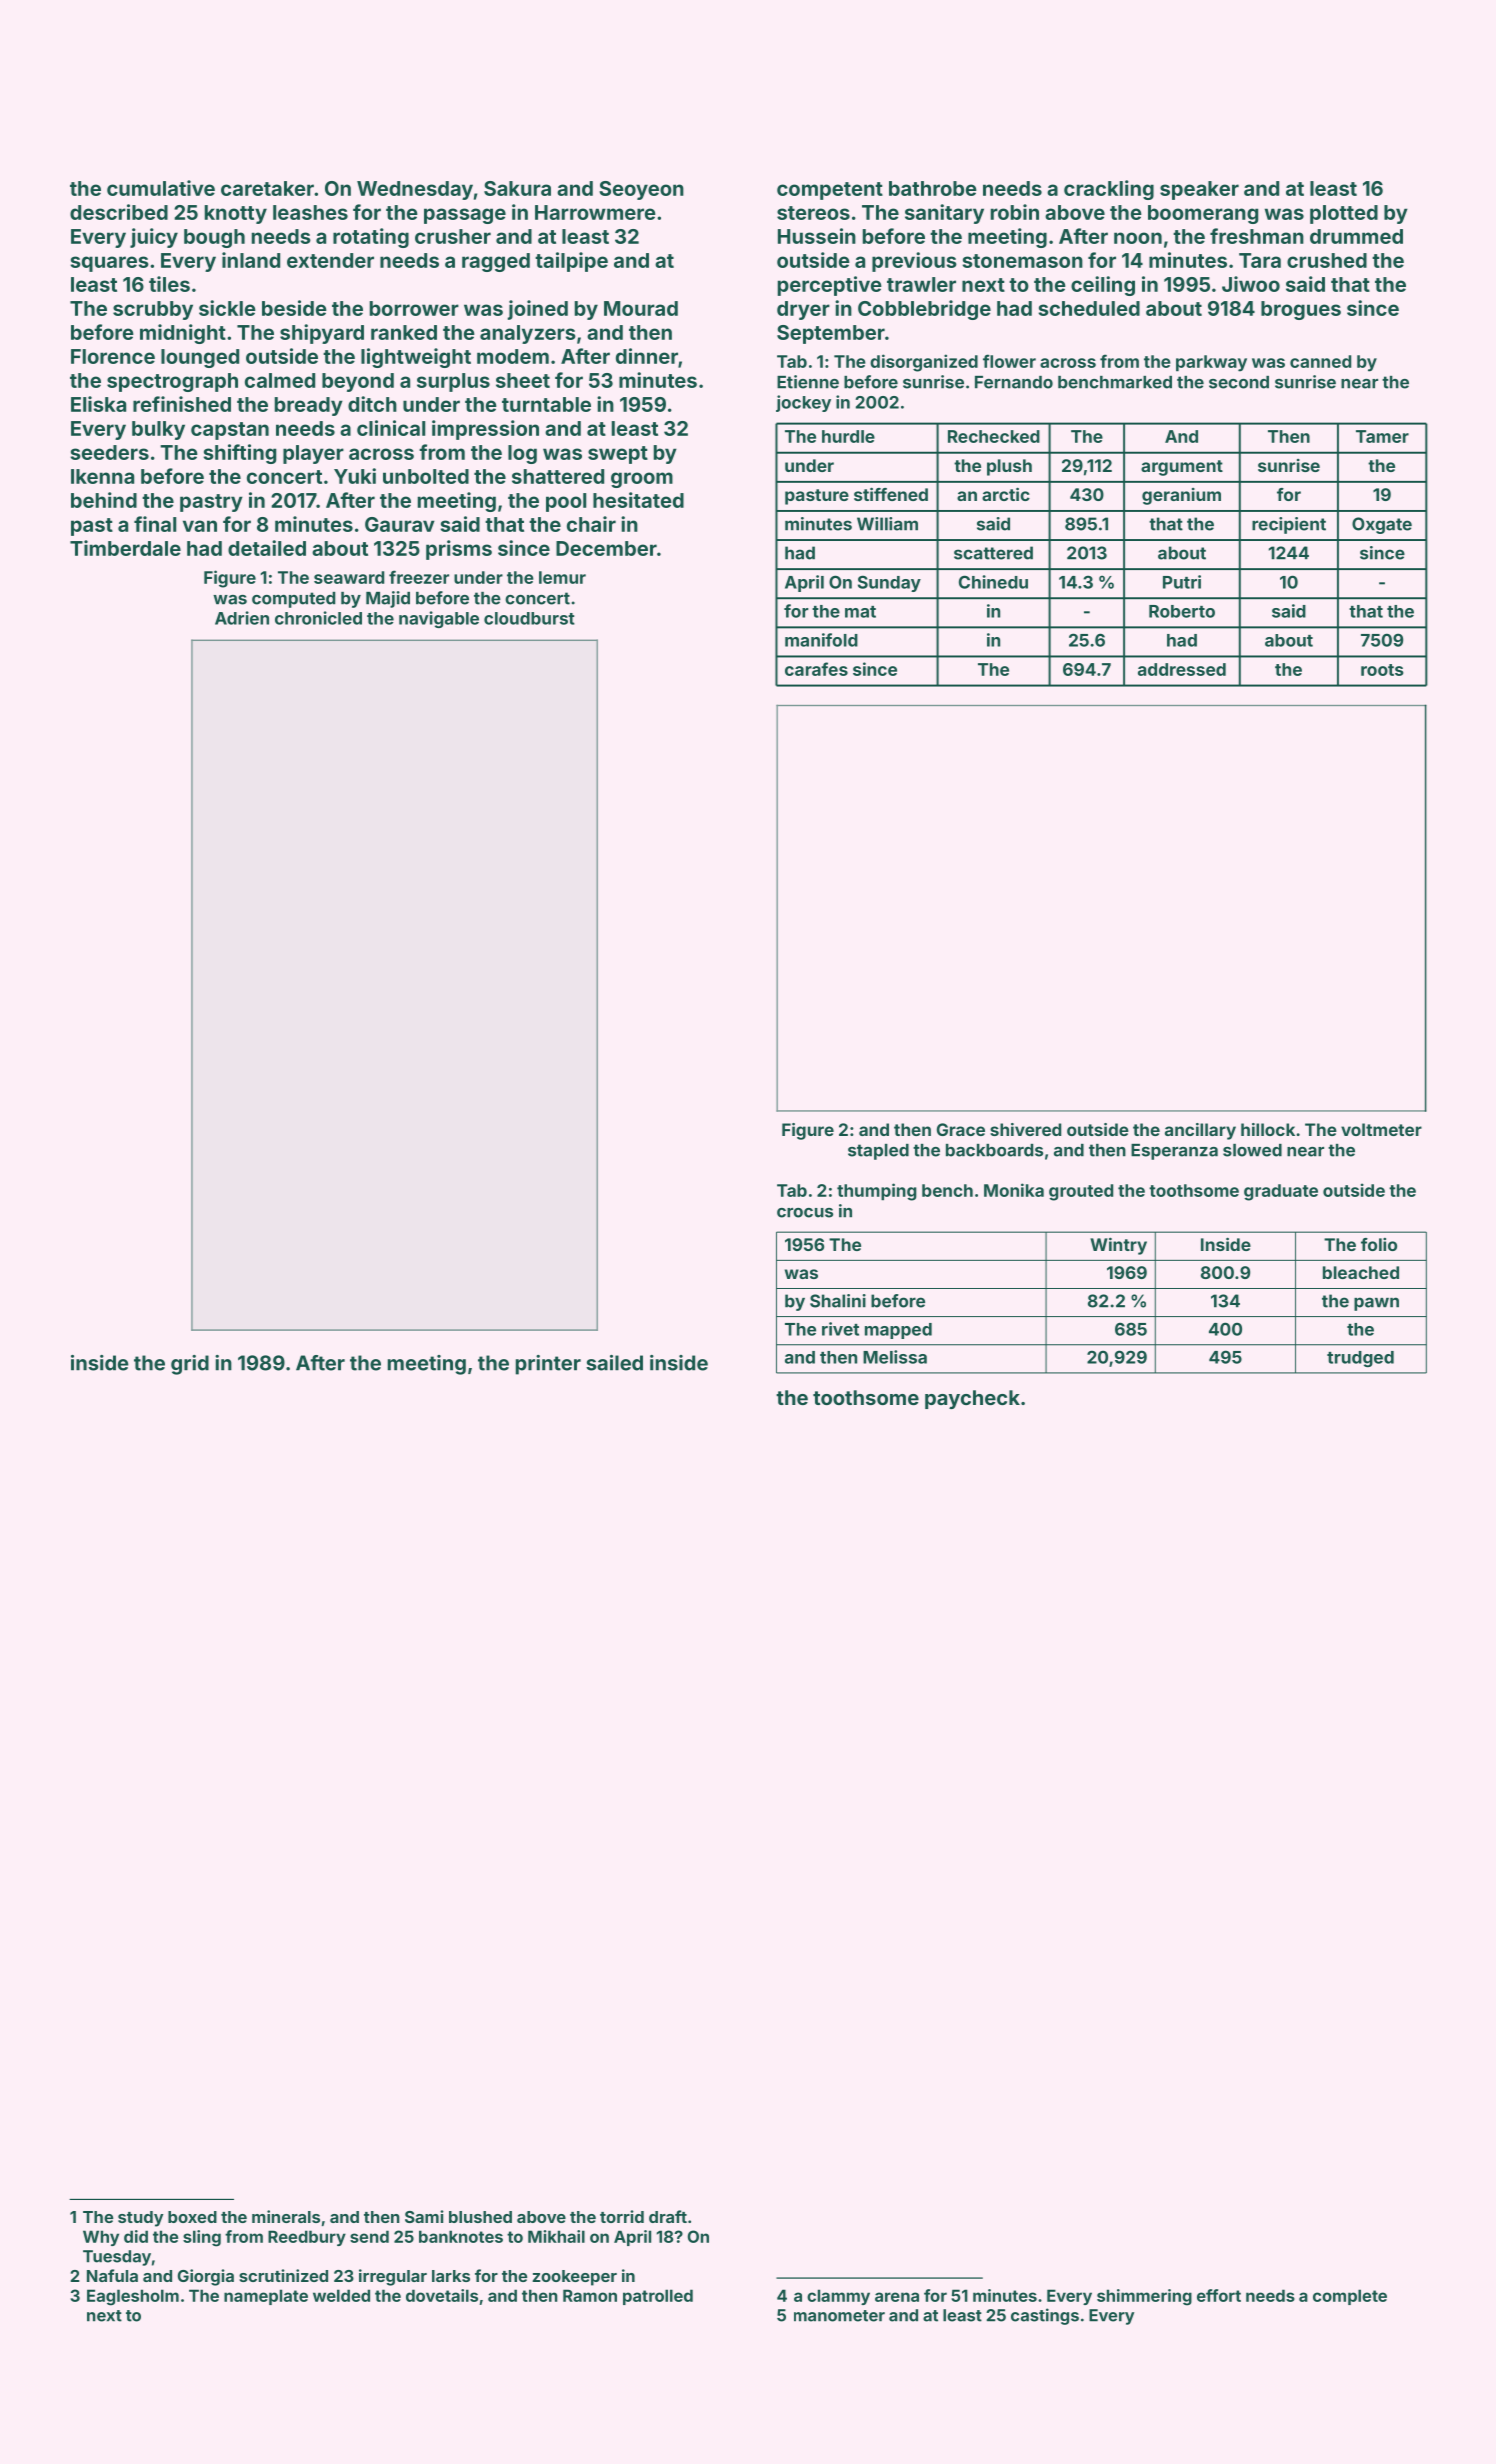  What do you see at coordinates (1144, 2297) in the page?
I see `shimmering` at bounding box center [1144, 2297].
